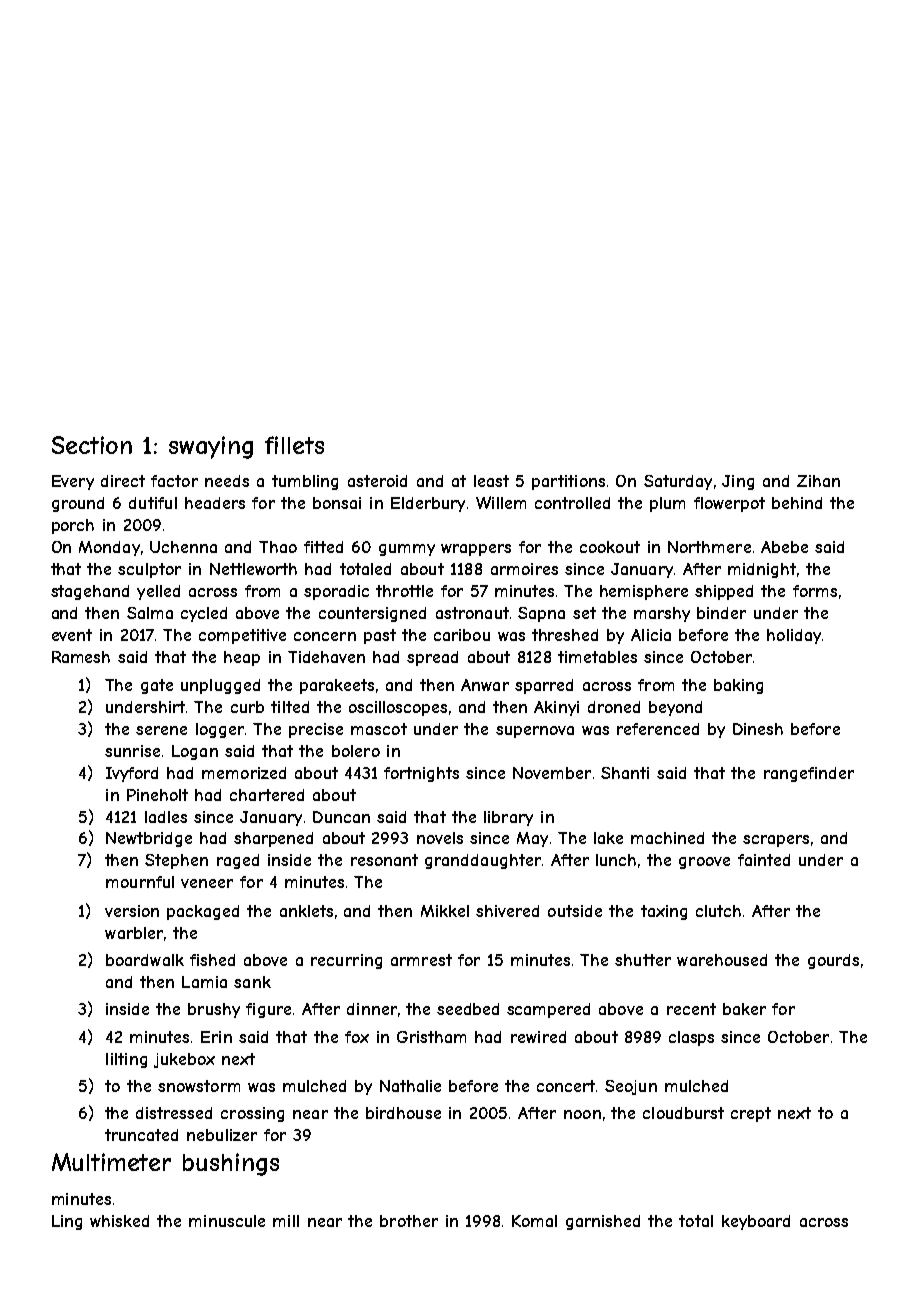  I want to click on keyboard, so click(756, 1222).
